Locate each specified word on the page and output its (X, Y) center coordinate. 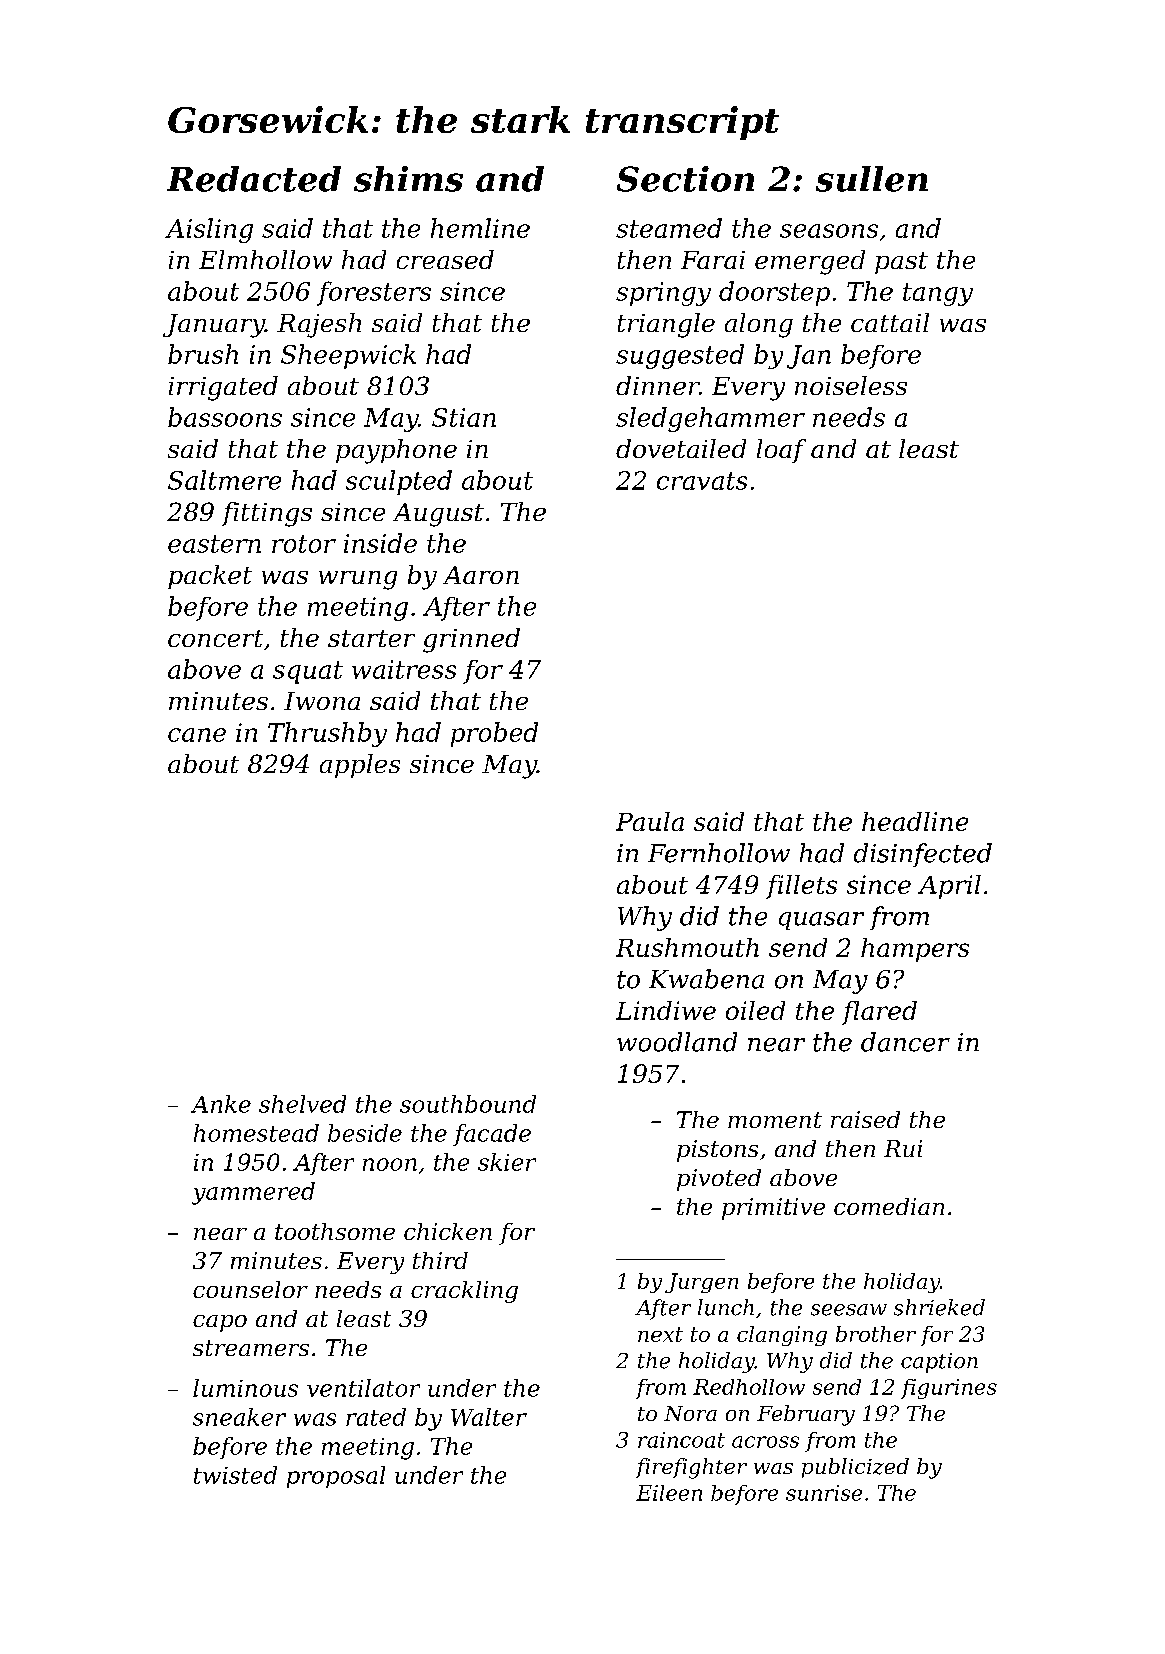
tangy (938, 294)
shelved (302, 1104)
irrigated (223, 388)
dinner (657, 385)
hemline (480, 228)
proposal (336, 1477)
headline (915, 821)
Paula (650, 821)
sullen (872, 179)
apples (360, 766)
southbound (468, 1104)
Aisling (209, 230)
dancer (905, 1042)
